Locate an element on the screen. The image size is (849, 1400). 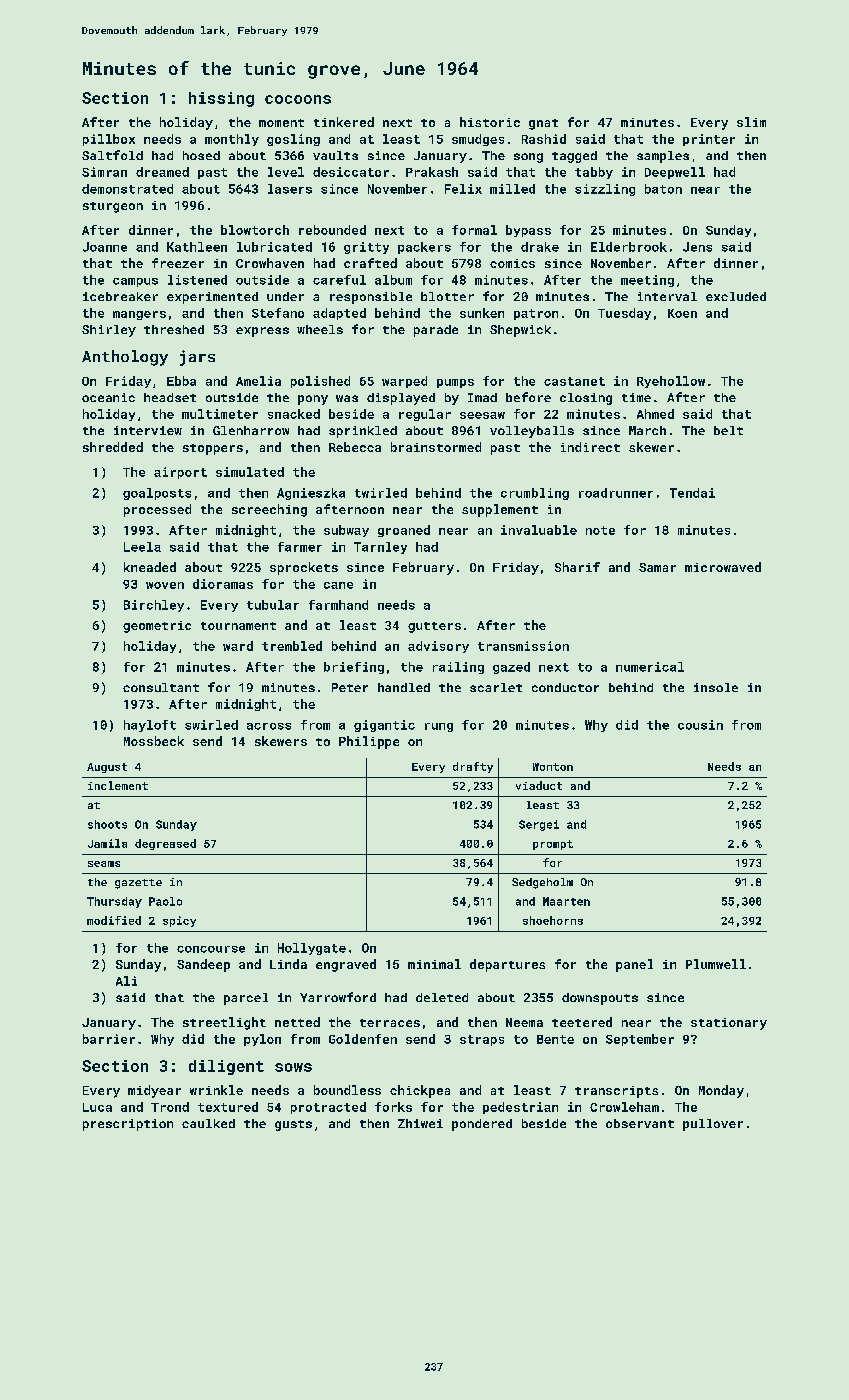
sprinkled is located at coordinates (363, 432).
